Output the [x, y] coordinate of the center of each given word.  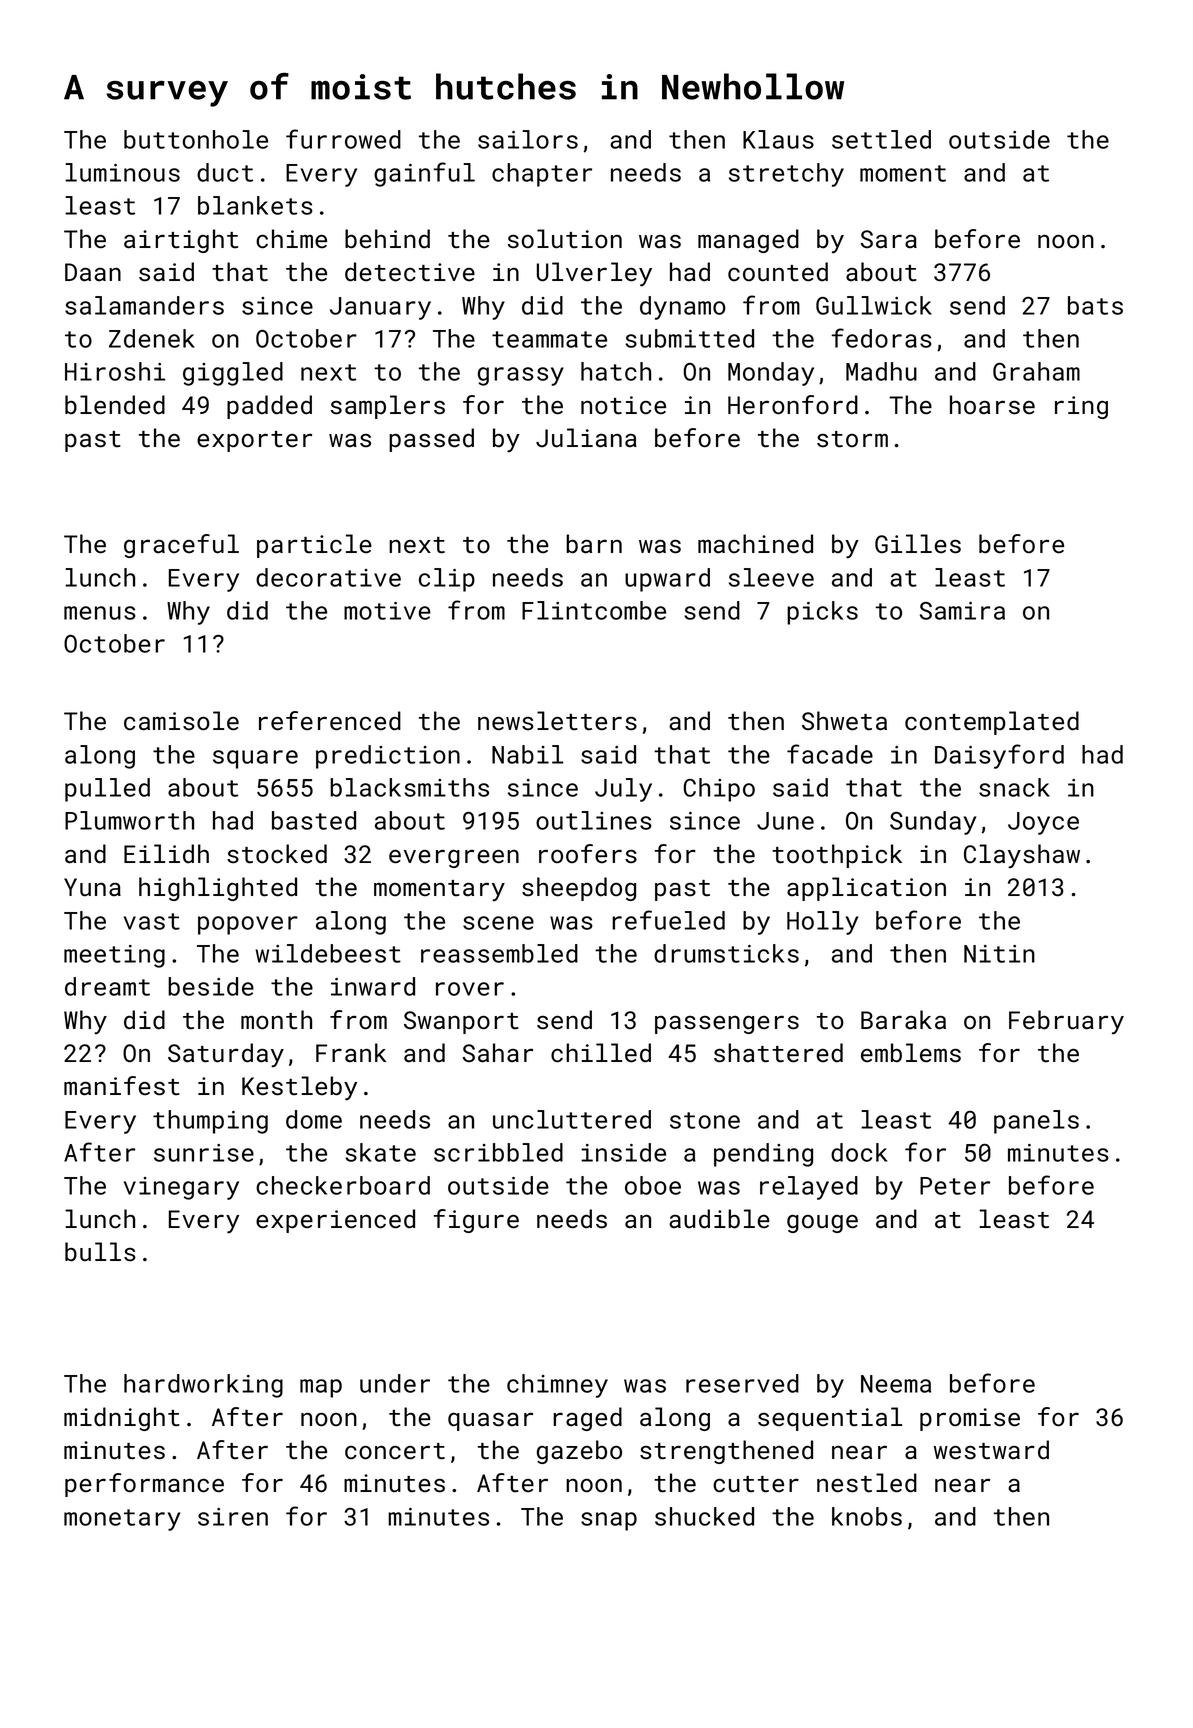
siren [233, 1517]
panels [1036, 1122]
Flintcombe [594, 610]
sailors [528, 139]
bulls [100, 1252]
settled [881, 139]
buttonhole [196, 139]
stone [705, 1120]
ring [1081, 407]
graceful [181, 546]
